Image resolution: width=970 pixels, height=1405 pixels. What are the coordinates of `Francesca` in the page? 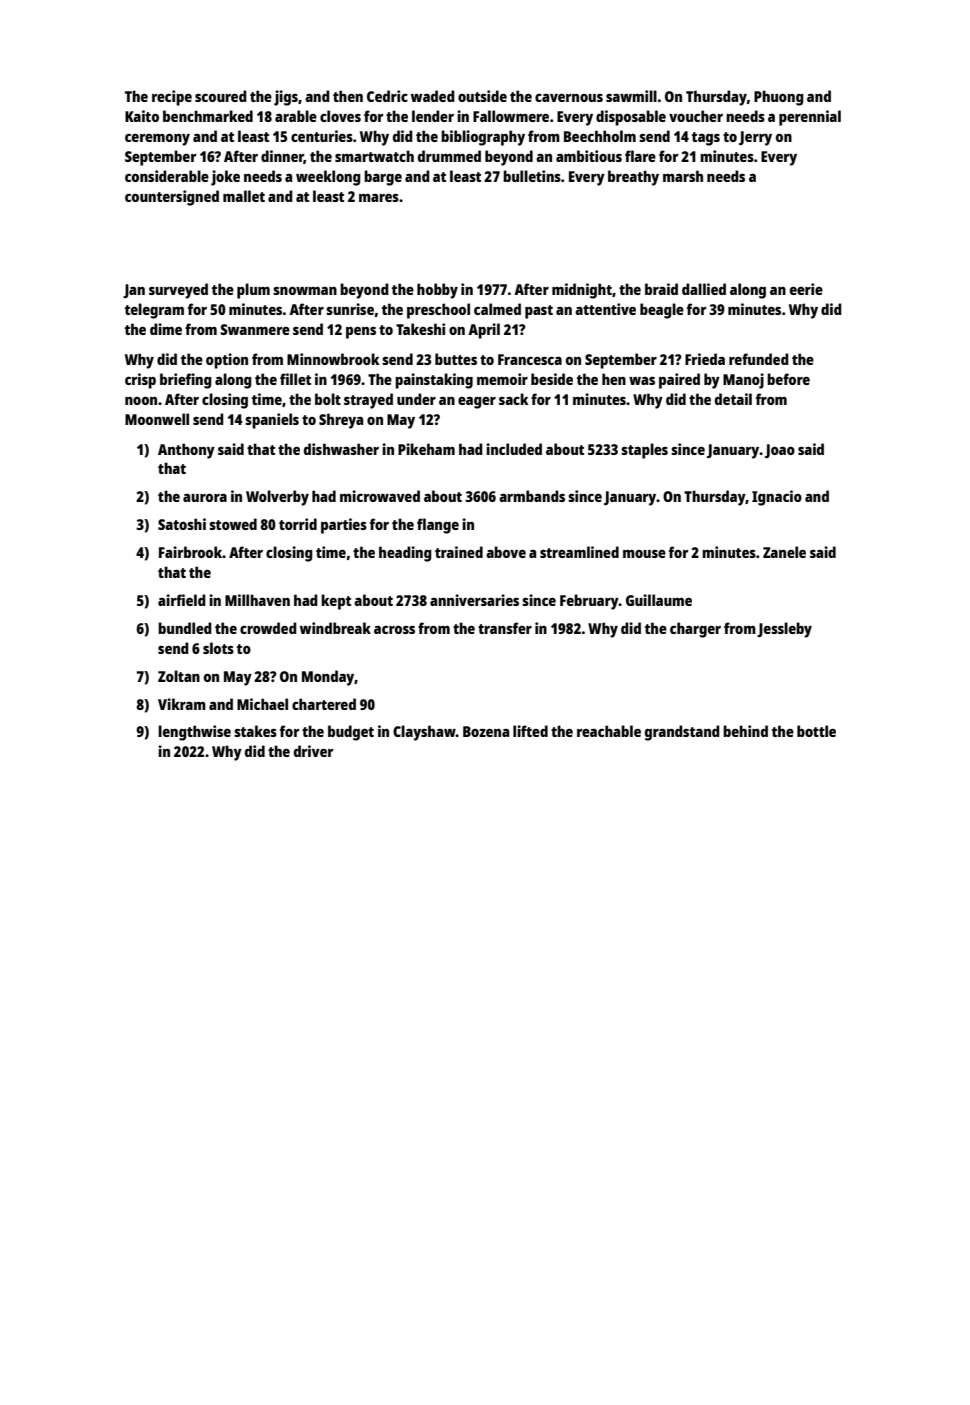 It's located at (530, 359).
